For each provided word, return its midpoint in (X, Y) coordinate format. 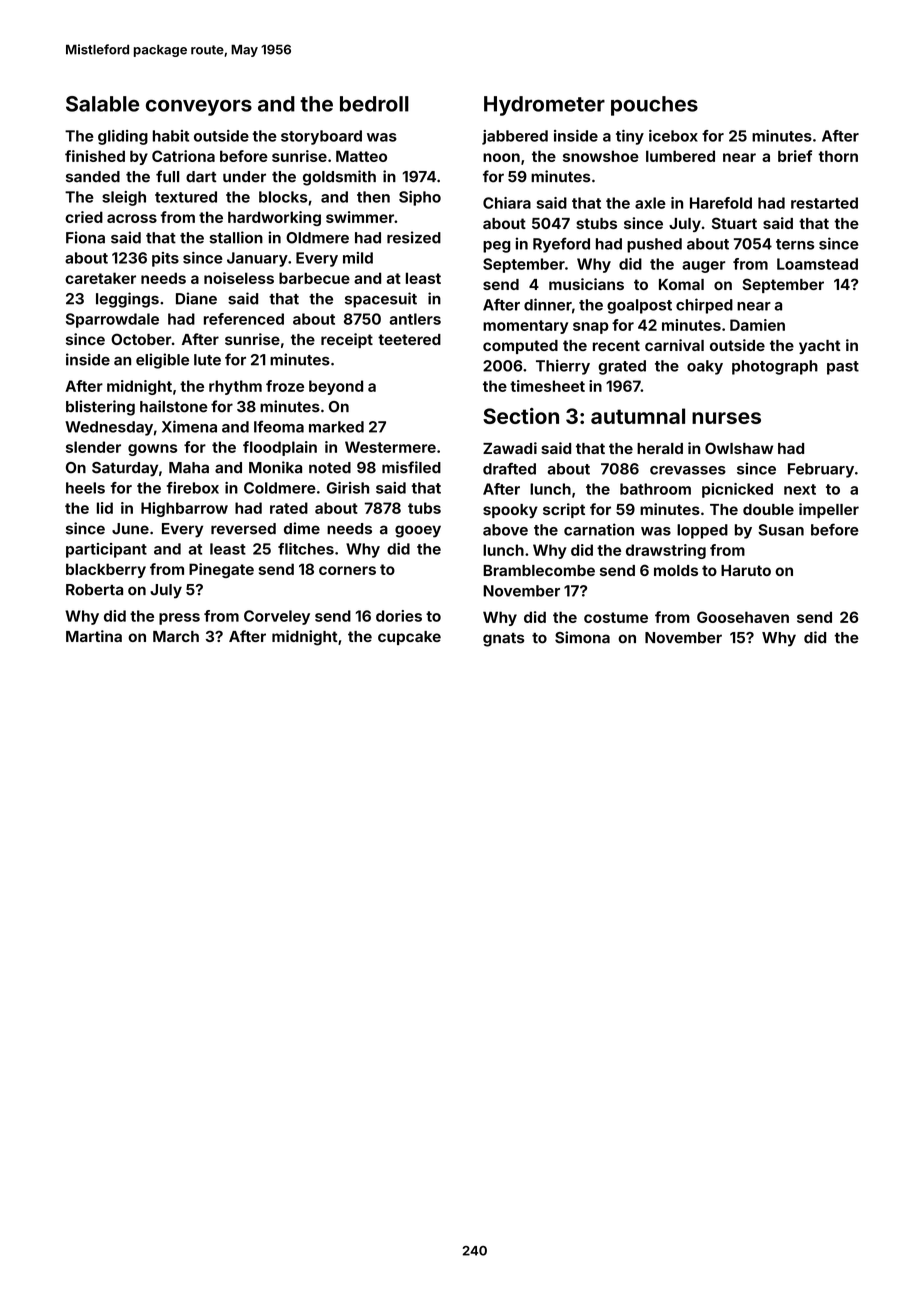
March (176, 636)
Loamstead (817, 264)
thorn (838, 156)
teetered (409, 339)
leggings (127, 300)
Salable (102, 104)
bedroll (374, 104)
